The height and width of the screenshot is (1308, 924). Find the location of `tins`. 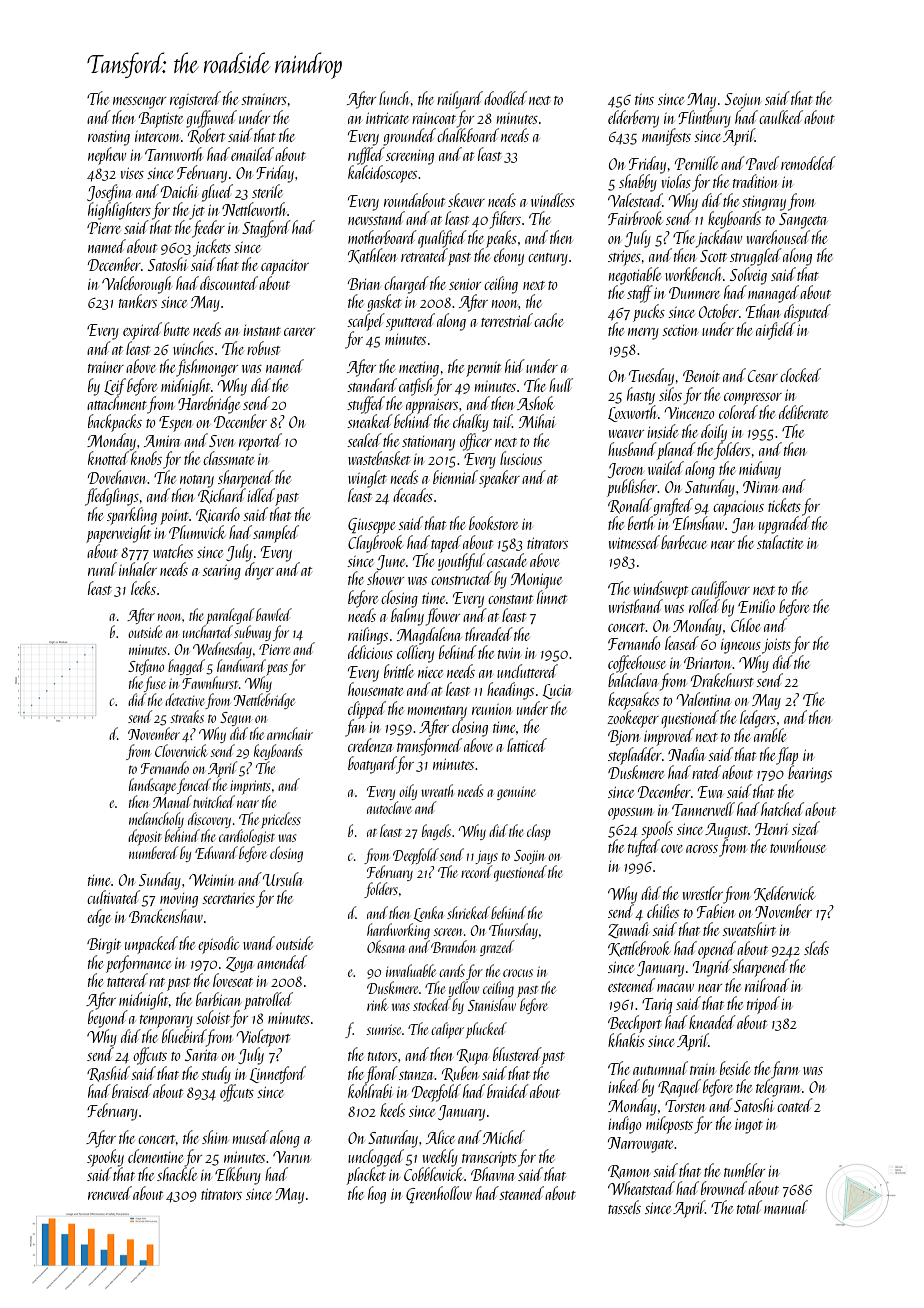

tins is located at coordinates (644, 99).
